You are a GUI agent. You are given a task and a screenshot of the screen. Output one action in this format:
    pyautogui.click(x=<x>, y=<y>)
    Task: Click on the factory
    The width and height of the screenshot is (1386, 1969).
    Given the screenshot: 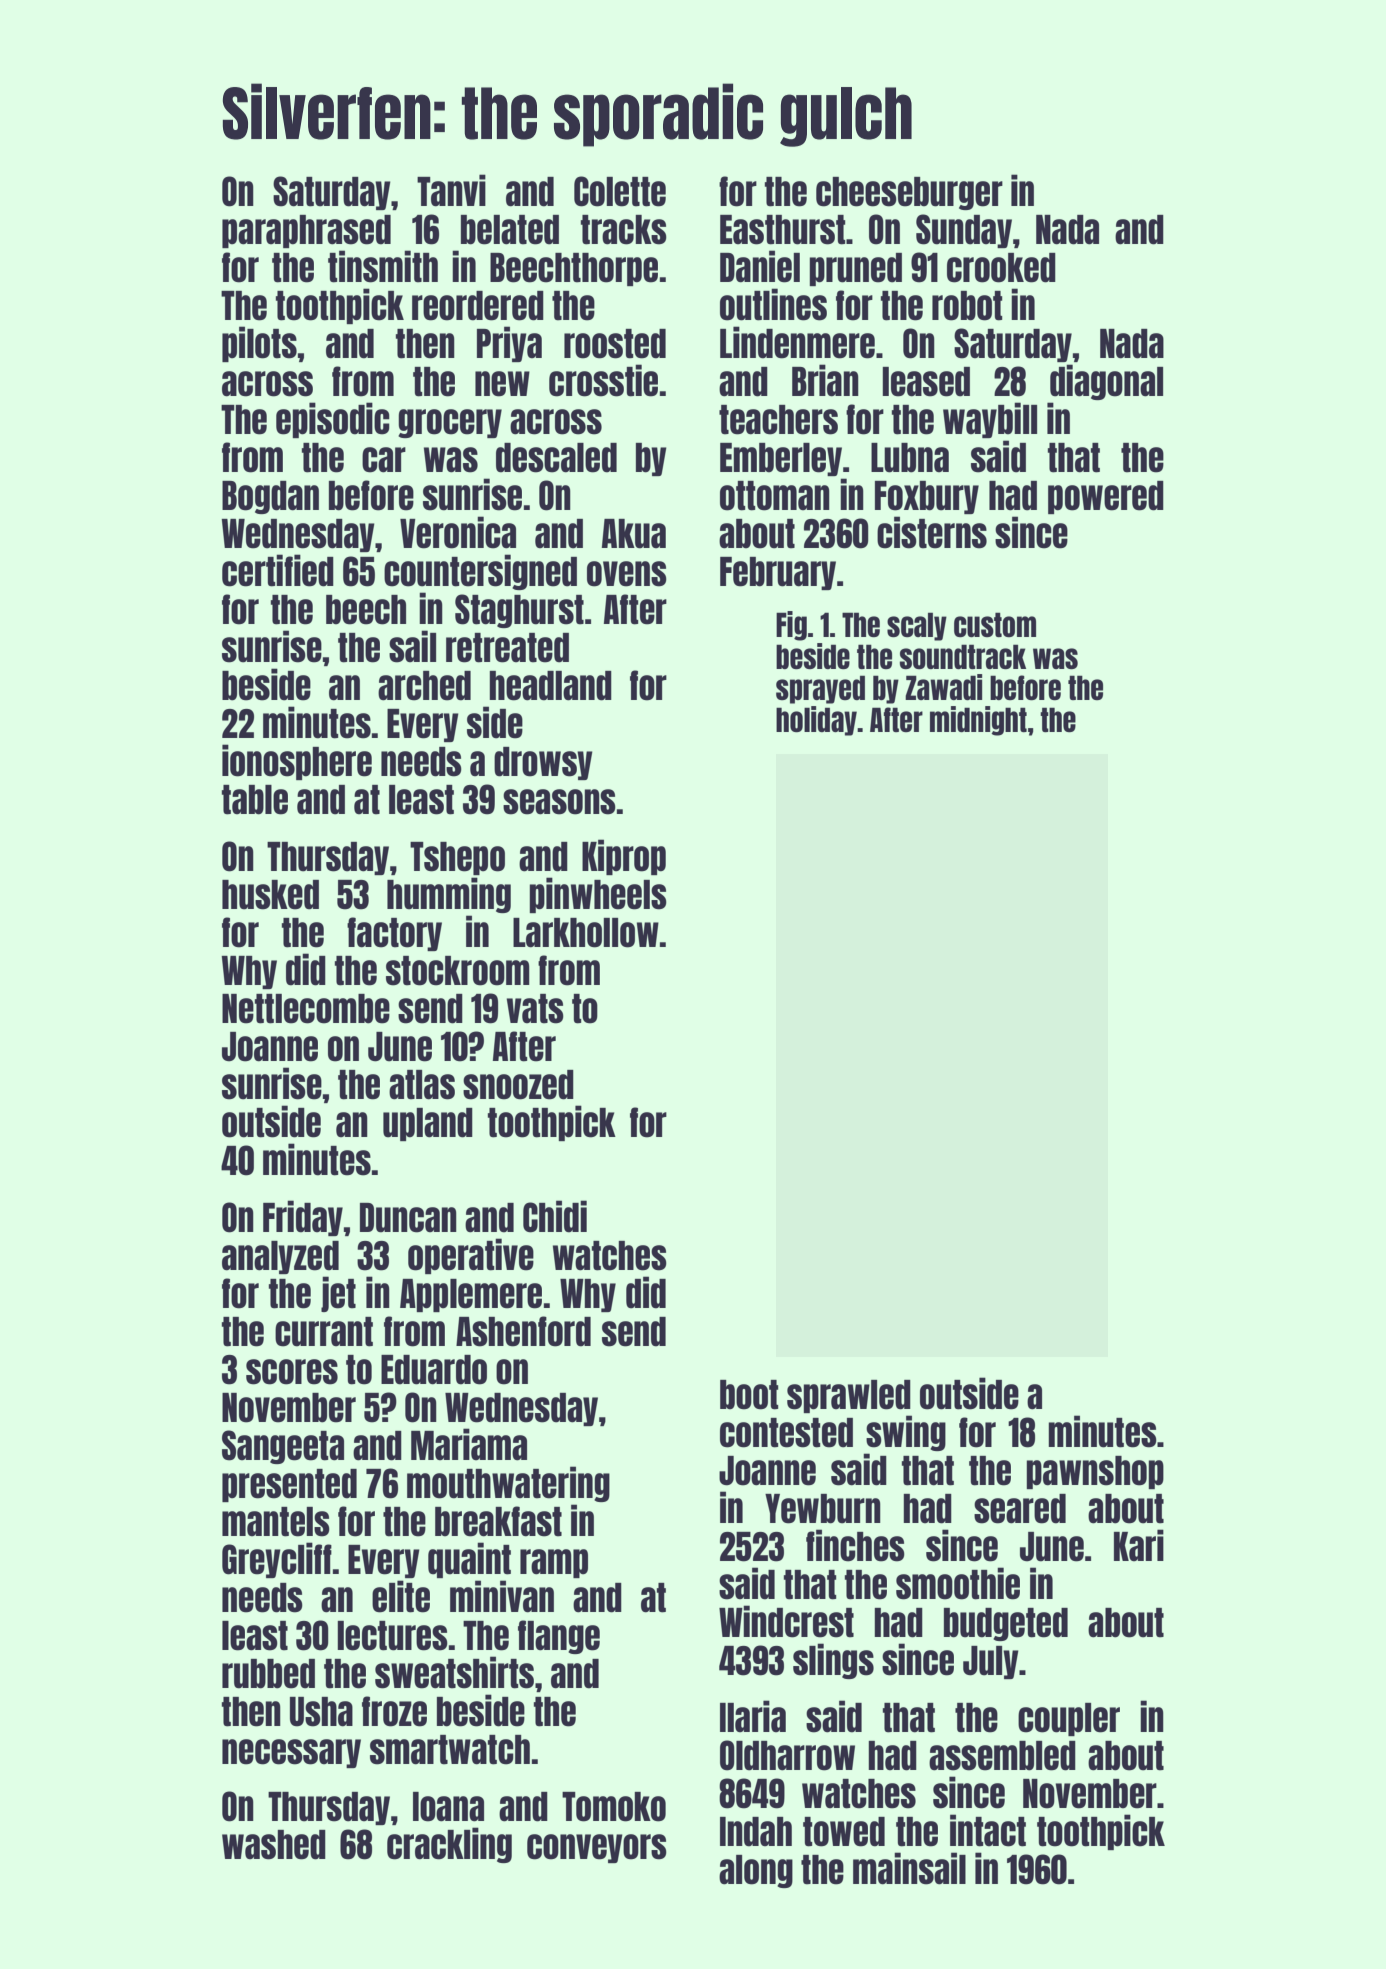 What is the action you would take?
    pyautogui.click(x=394, y=934)
